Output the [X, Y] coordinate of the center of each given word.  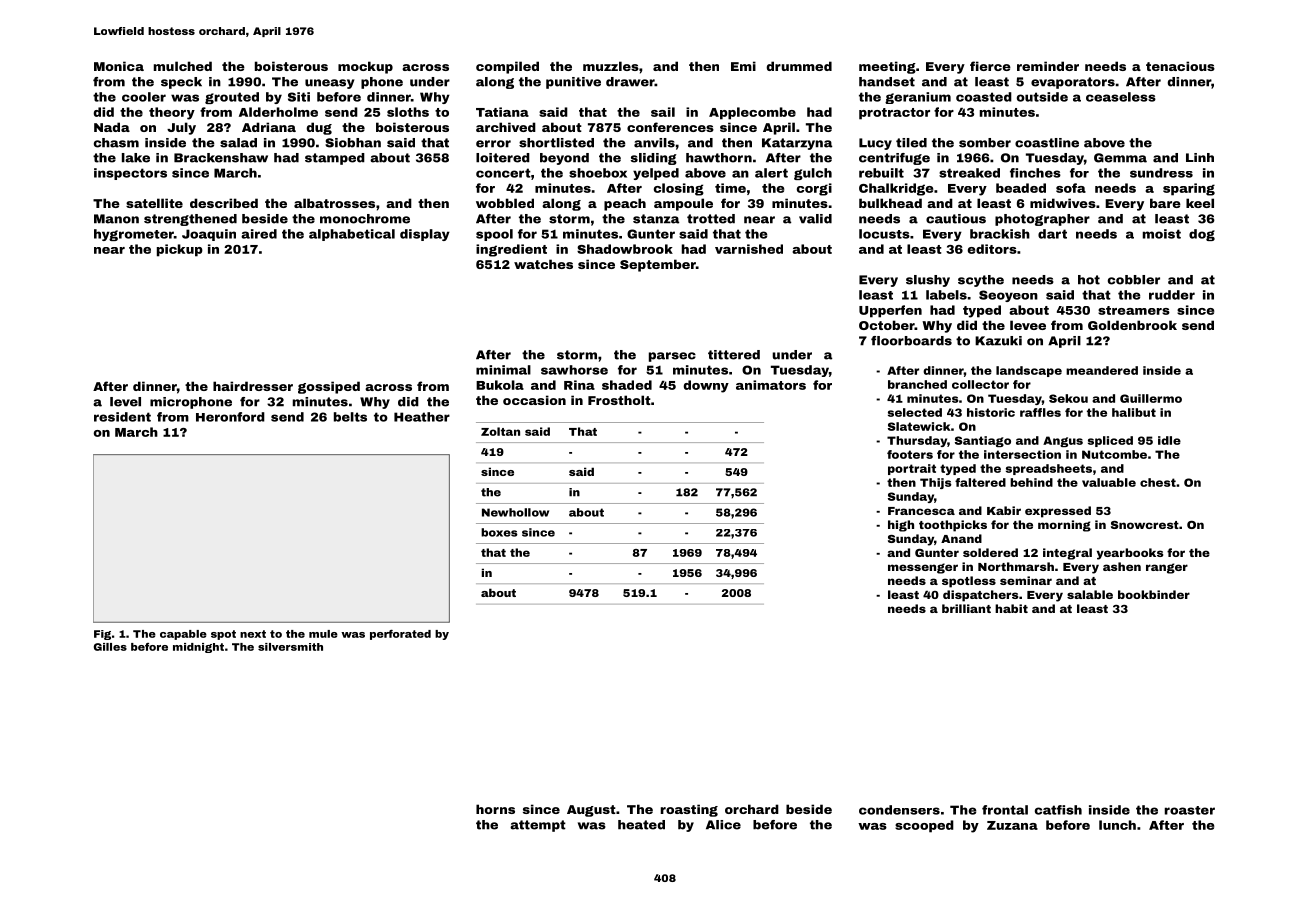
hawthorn [719, 158]
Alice [723, 825]
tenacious [1180, 66]
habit [1011, 608]
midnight [198, 648]
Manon [116, 219]
